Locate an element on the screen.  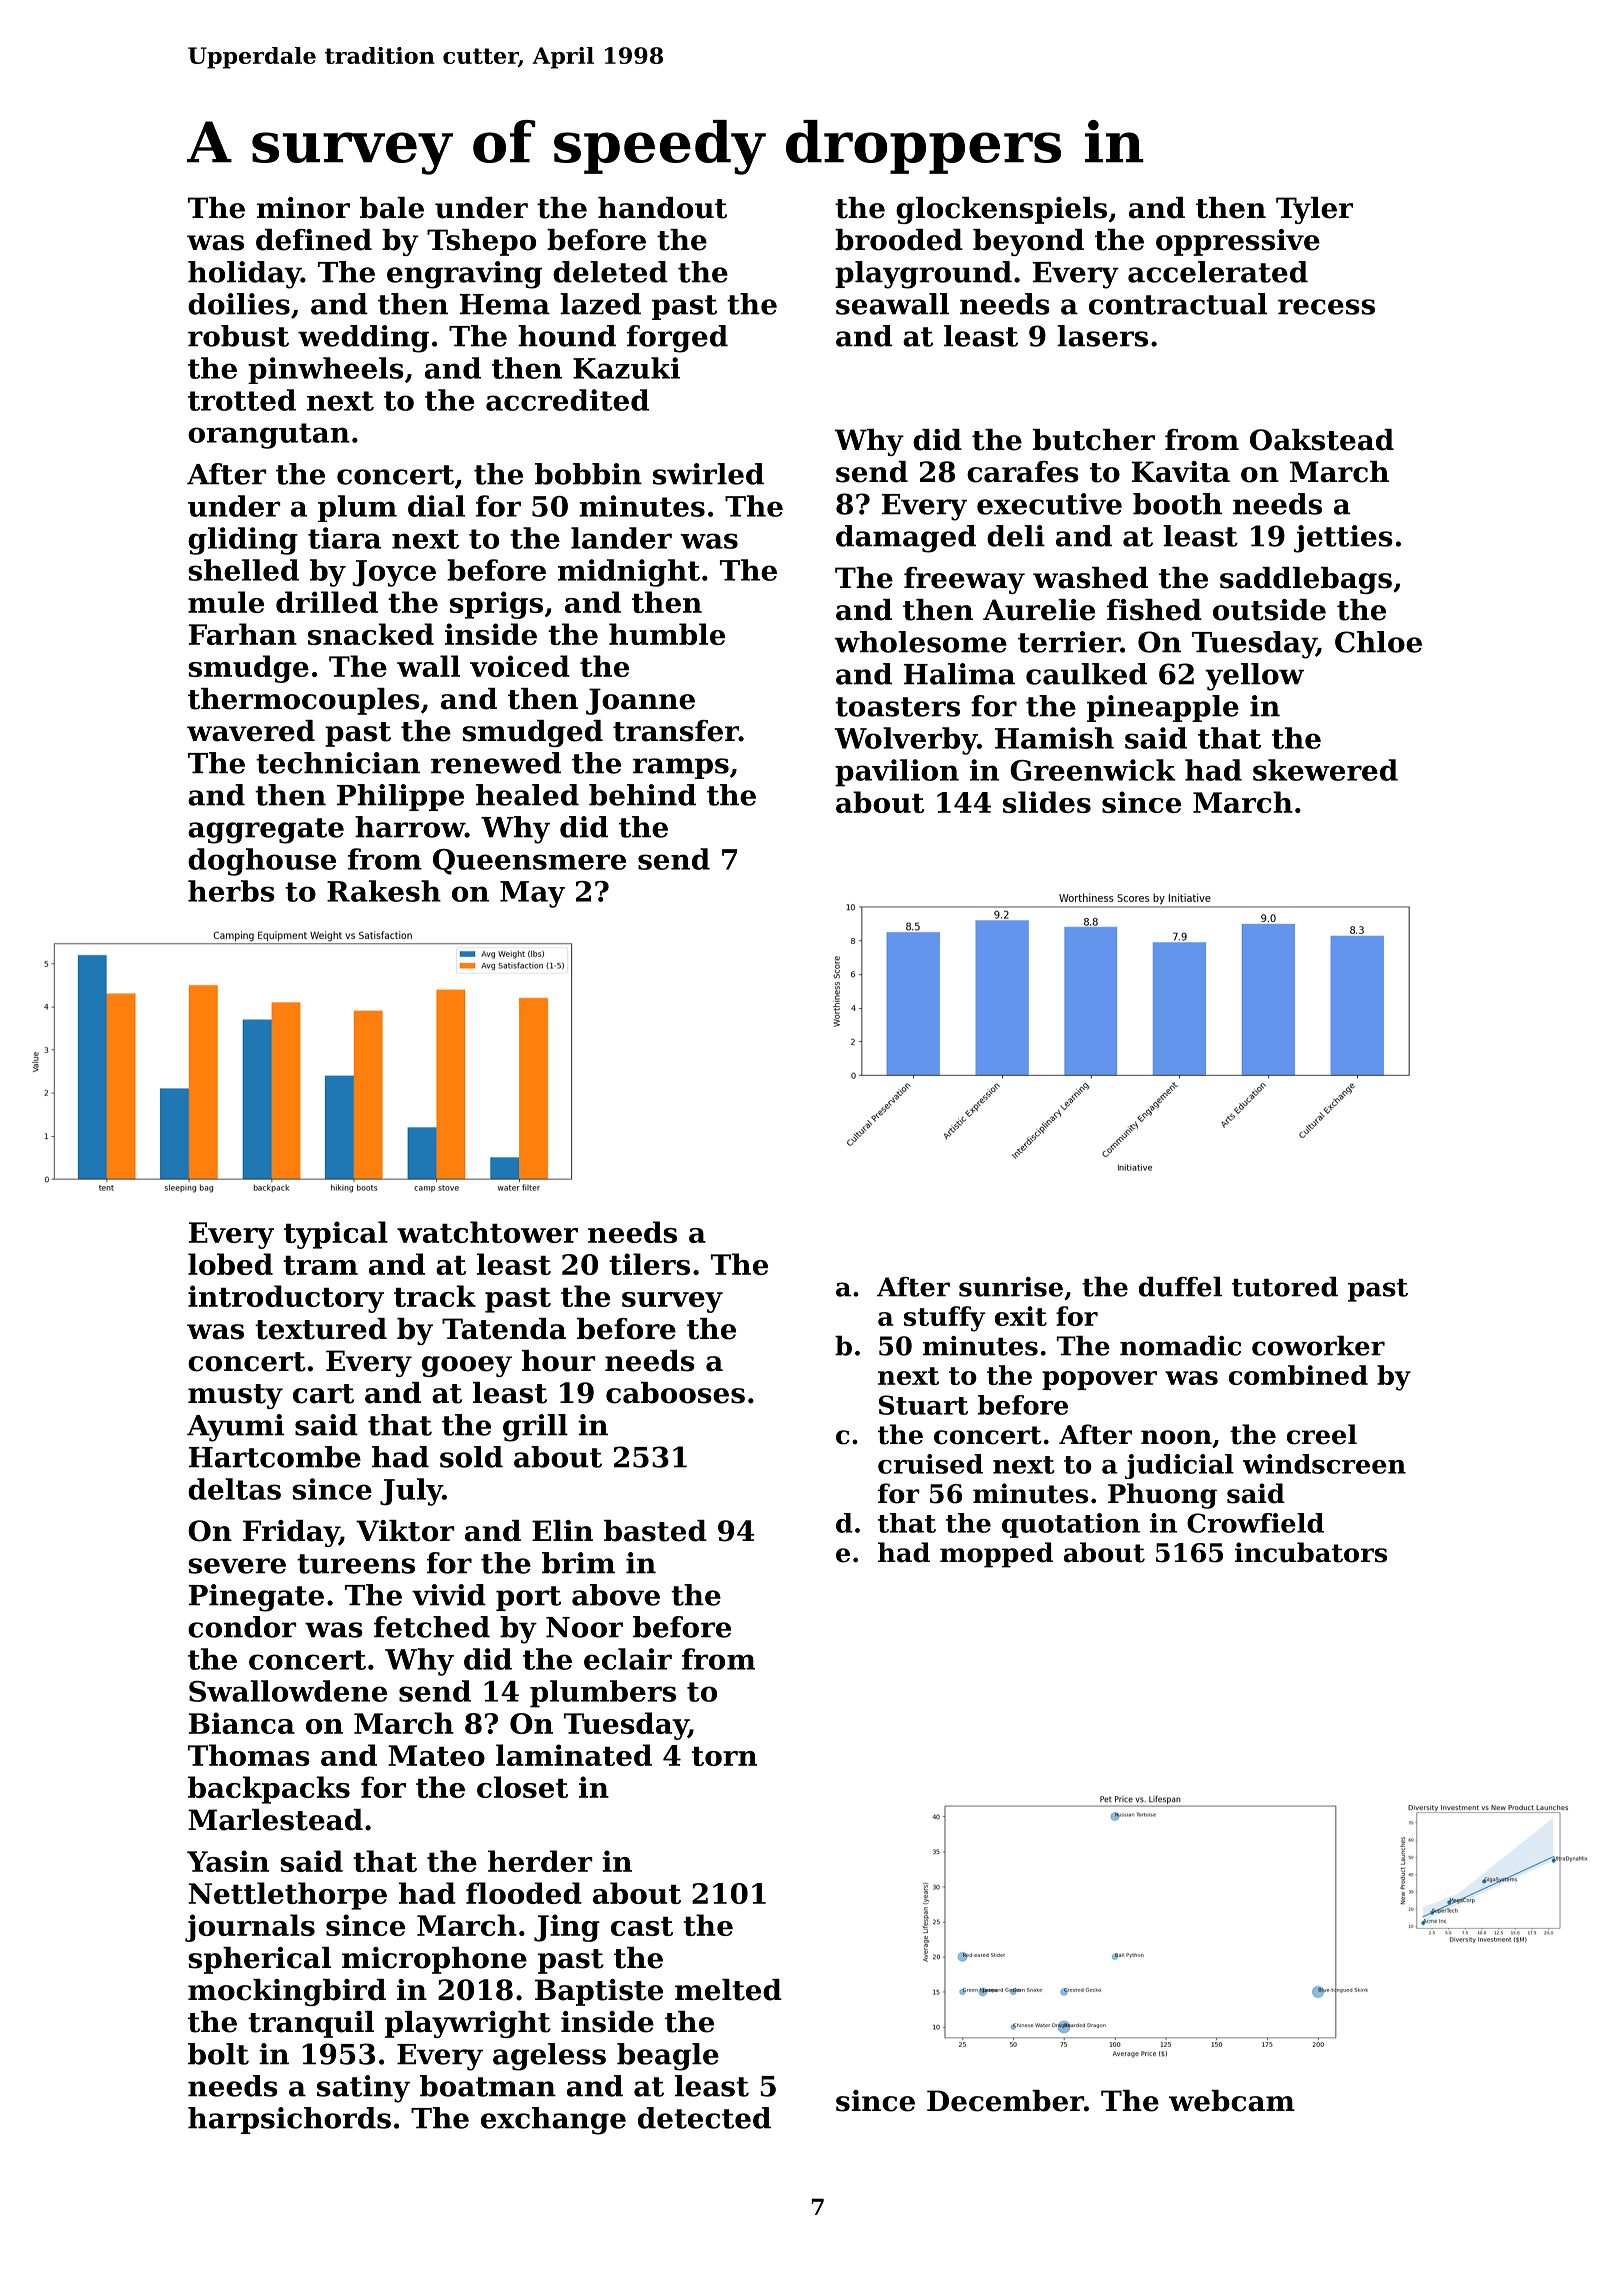
basted is located at coordinates (655, 1531).
